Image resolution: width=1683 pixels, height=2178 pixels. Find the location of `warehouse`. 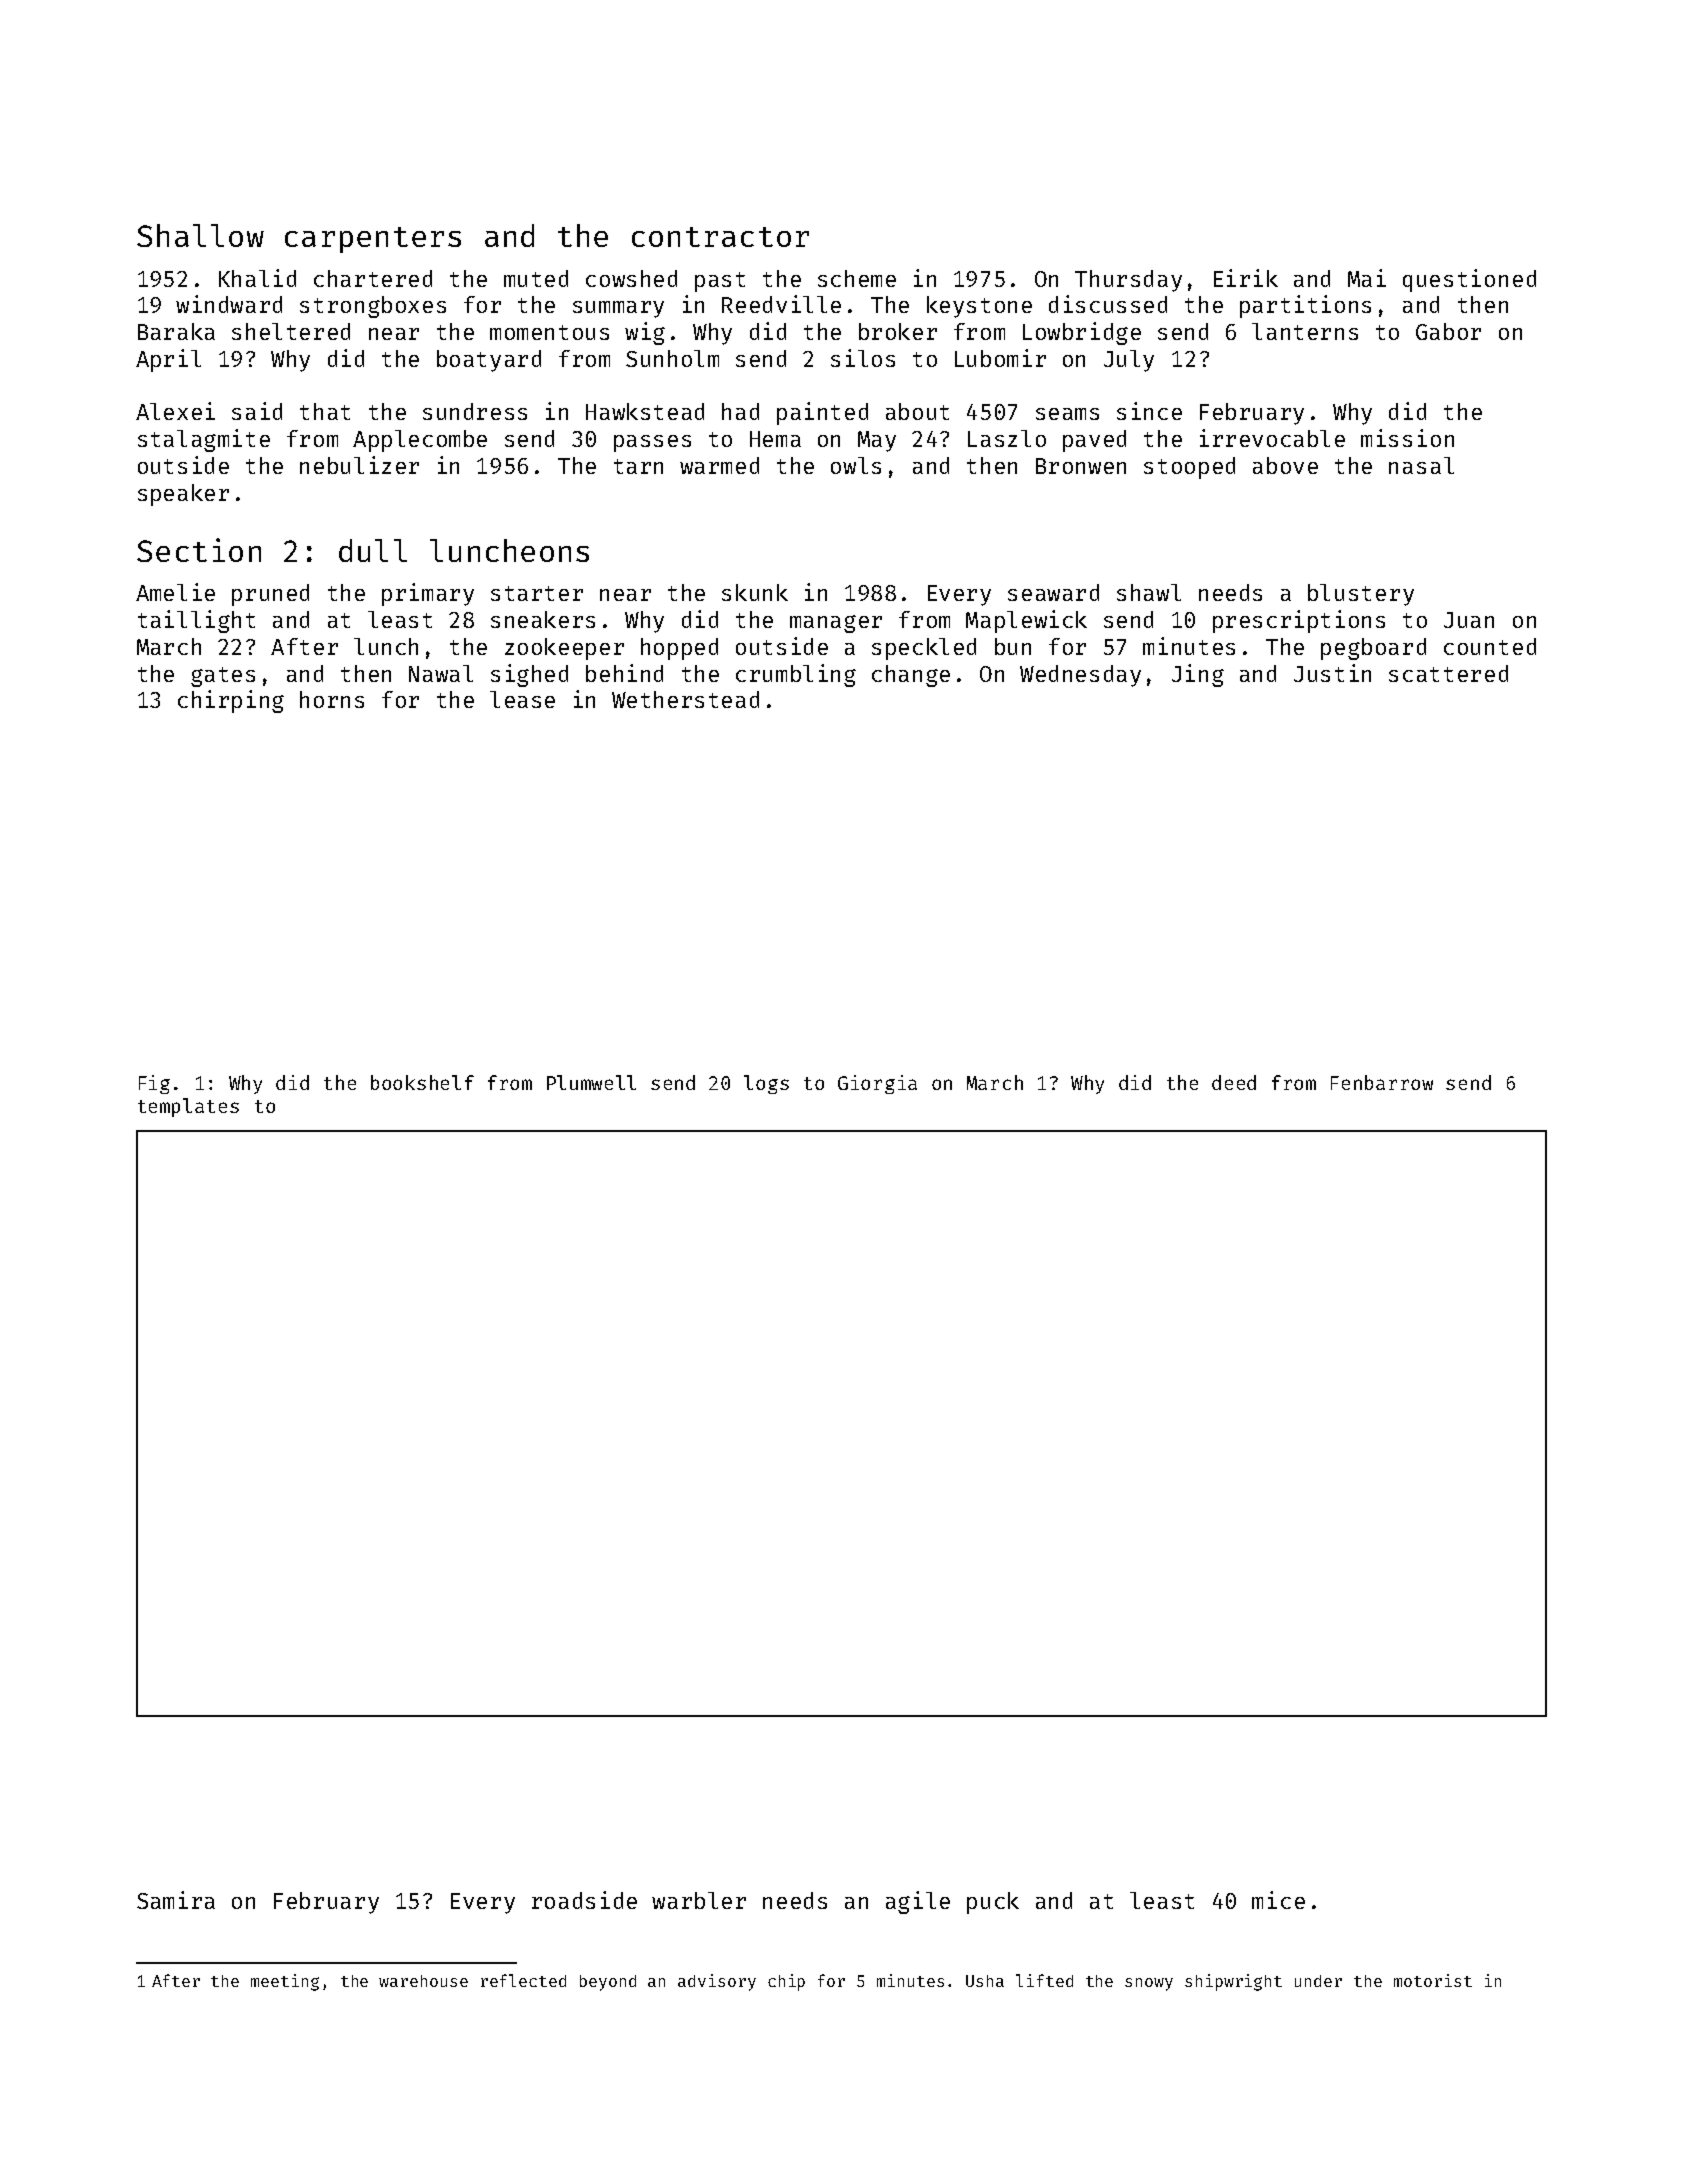

warehouse is located at coordinates (423, 1981).
